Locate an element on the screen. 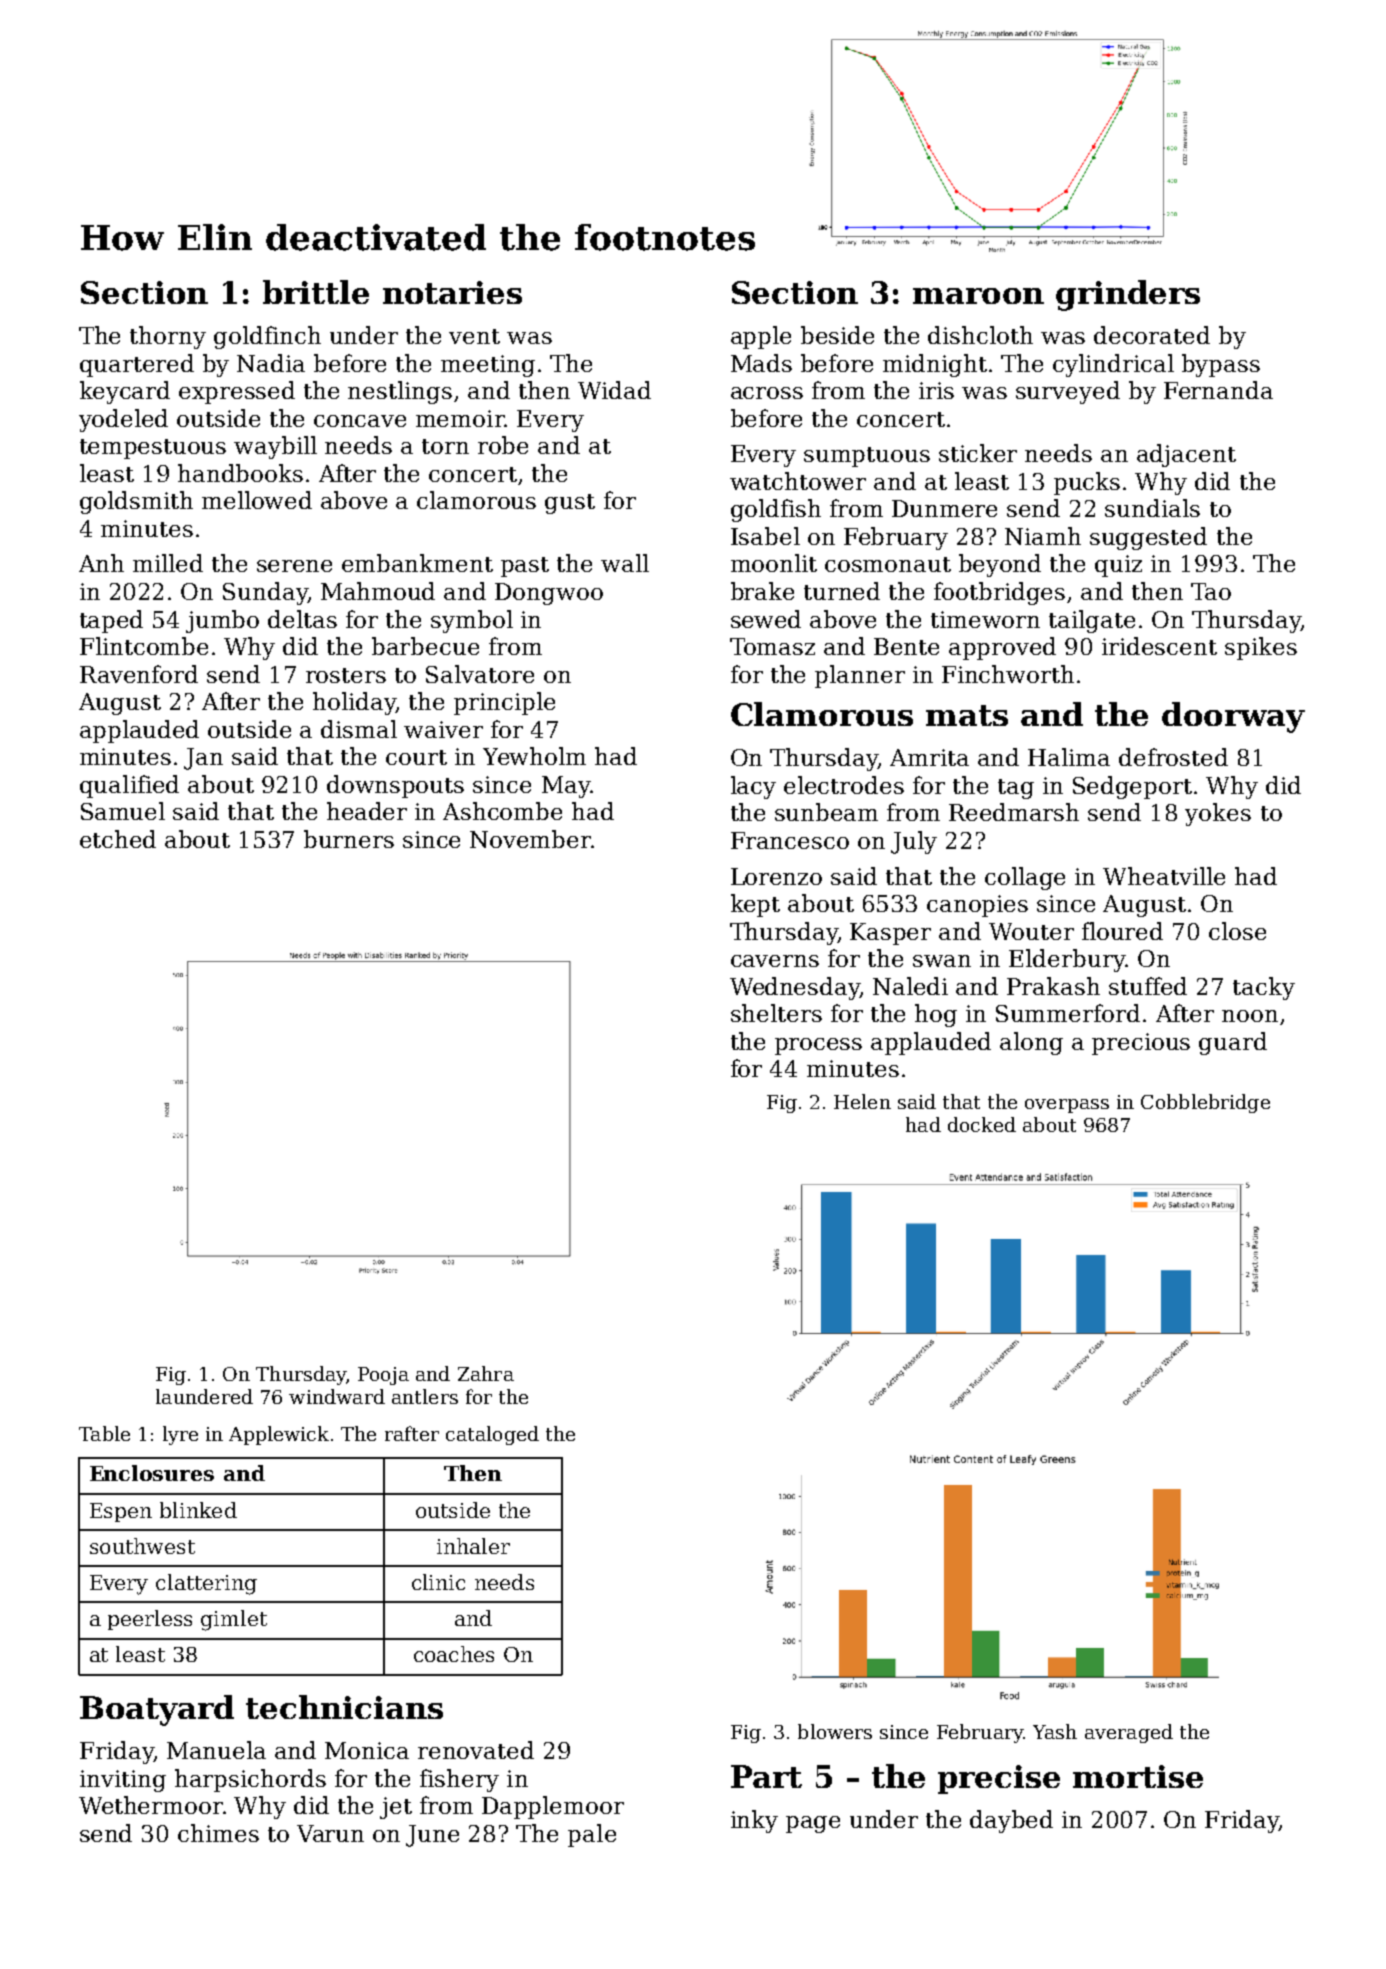 The image size is (1386, 1969). pale is located at coordinates (592, 1835).
